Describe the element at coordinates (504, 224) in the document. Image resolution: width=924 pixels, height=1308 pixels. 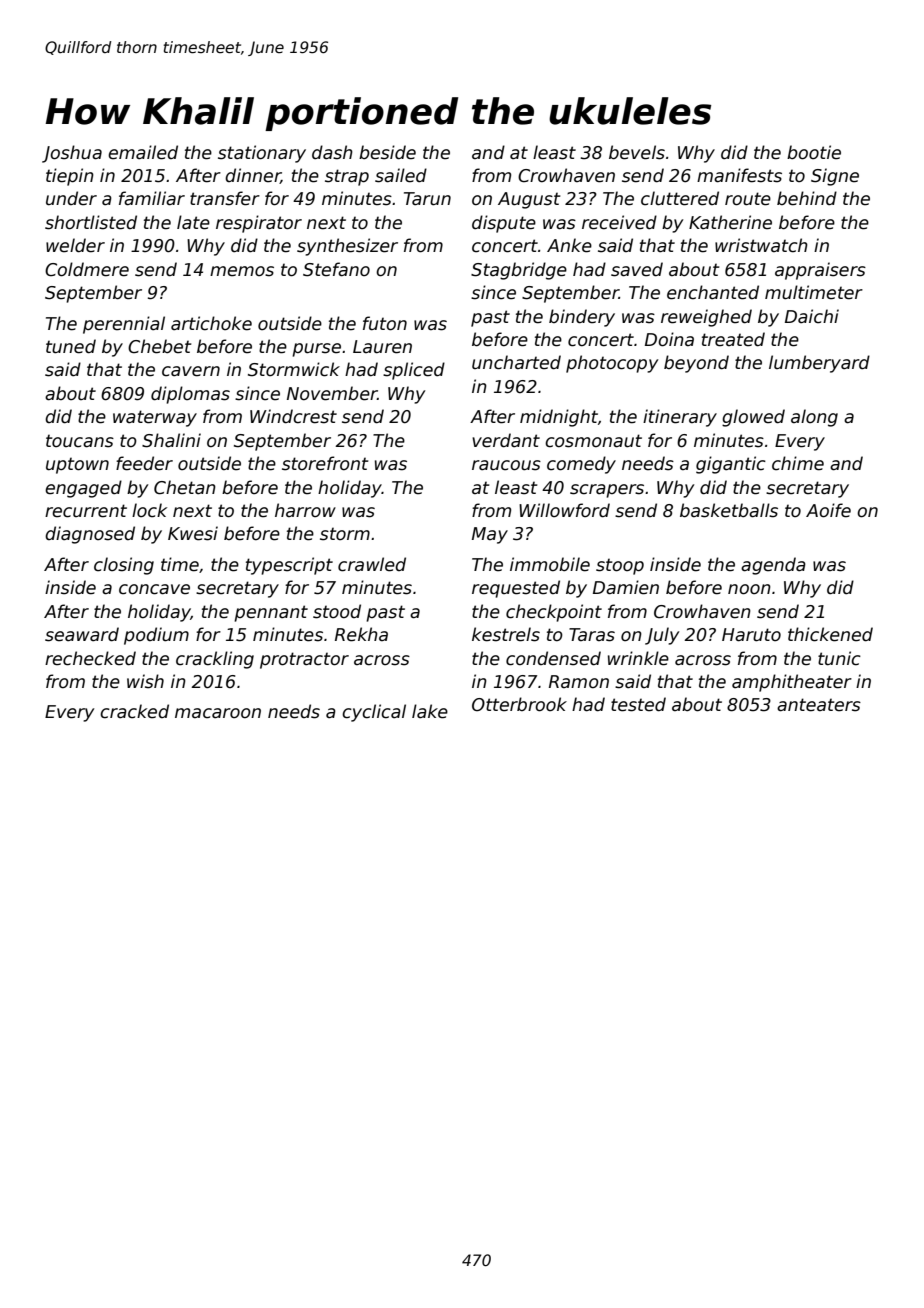
I see `dispute` at that location.
